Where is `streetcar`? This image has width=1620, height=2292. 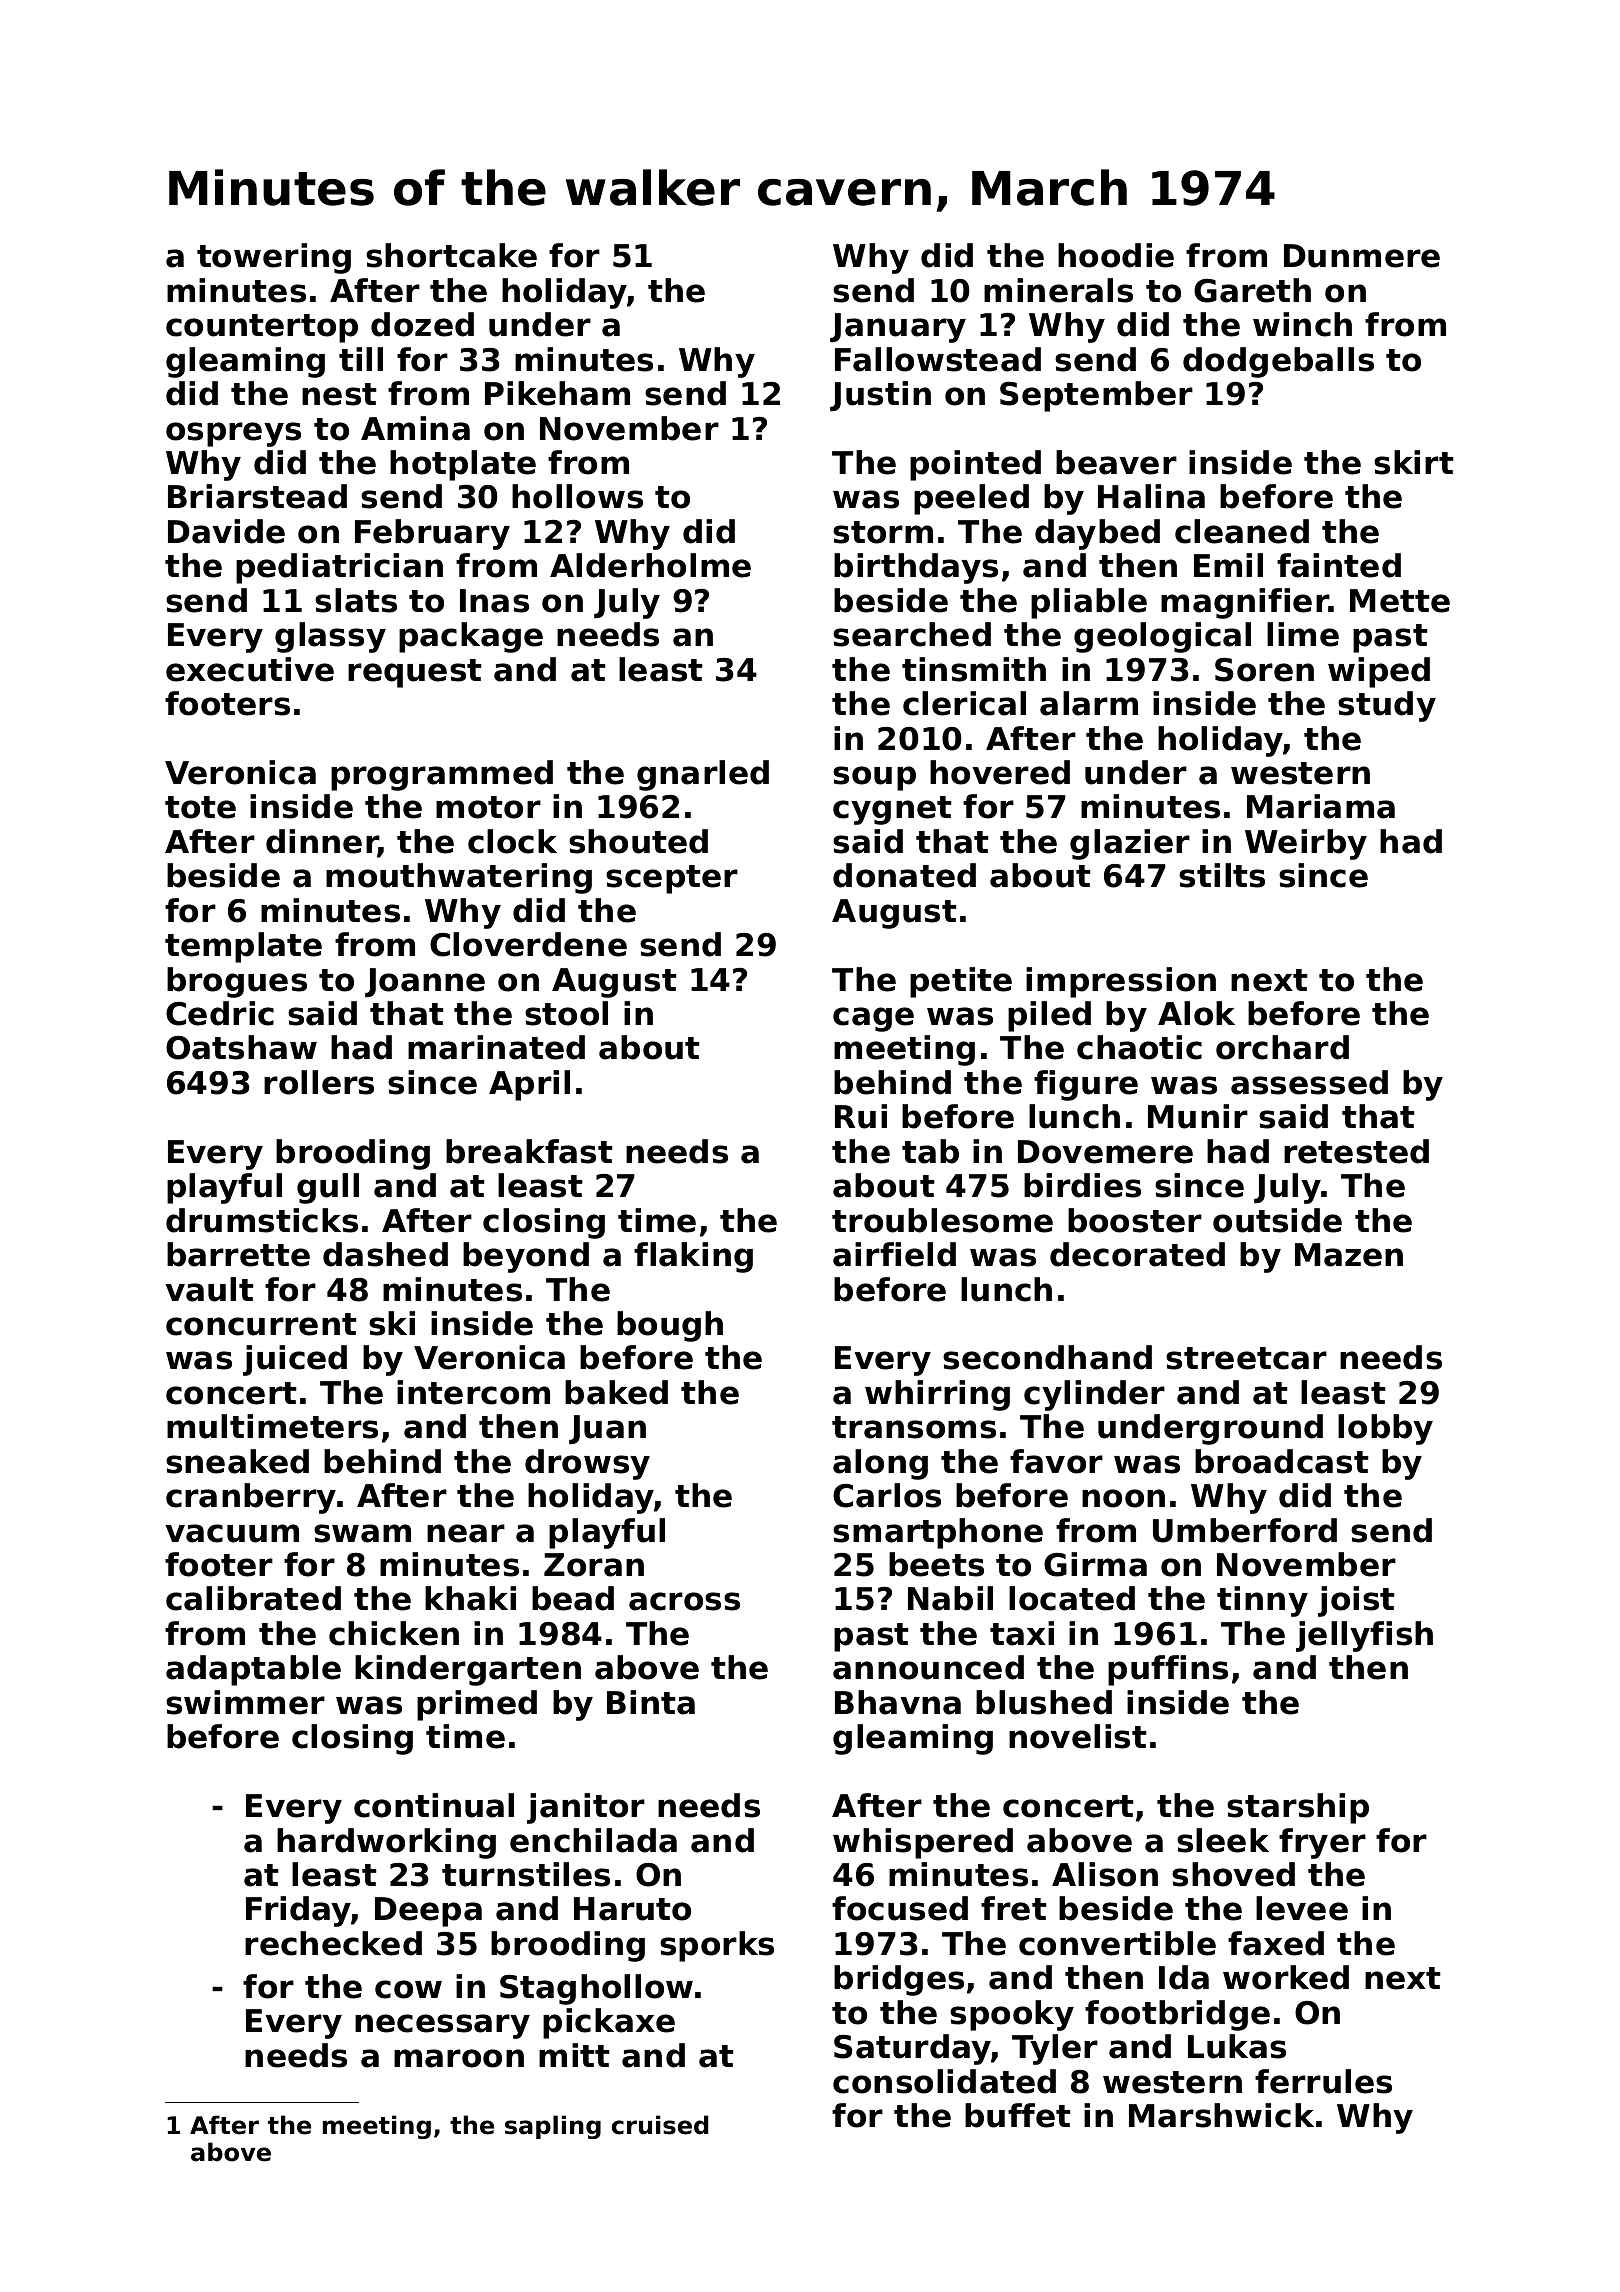
streetcar is located at coordinates (1246, 1358).
